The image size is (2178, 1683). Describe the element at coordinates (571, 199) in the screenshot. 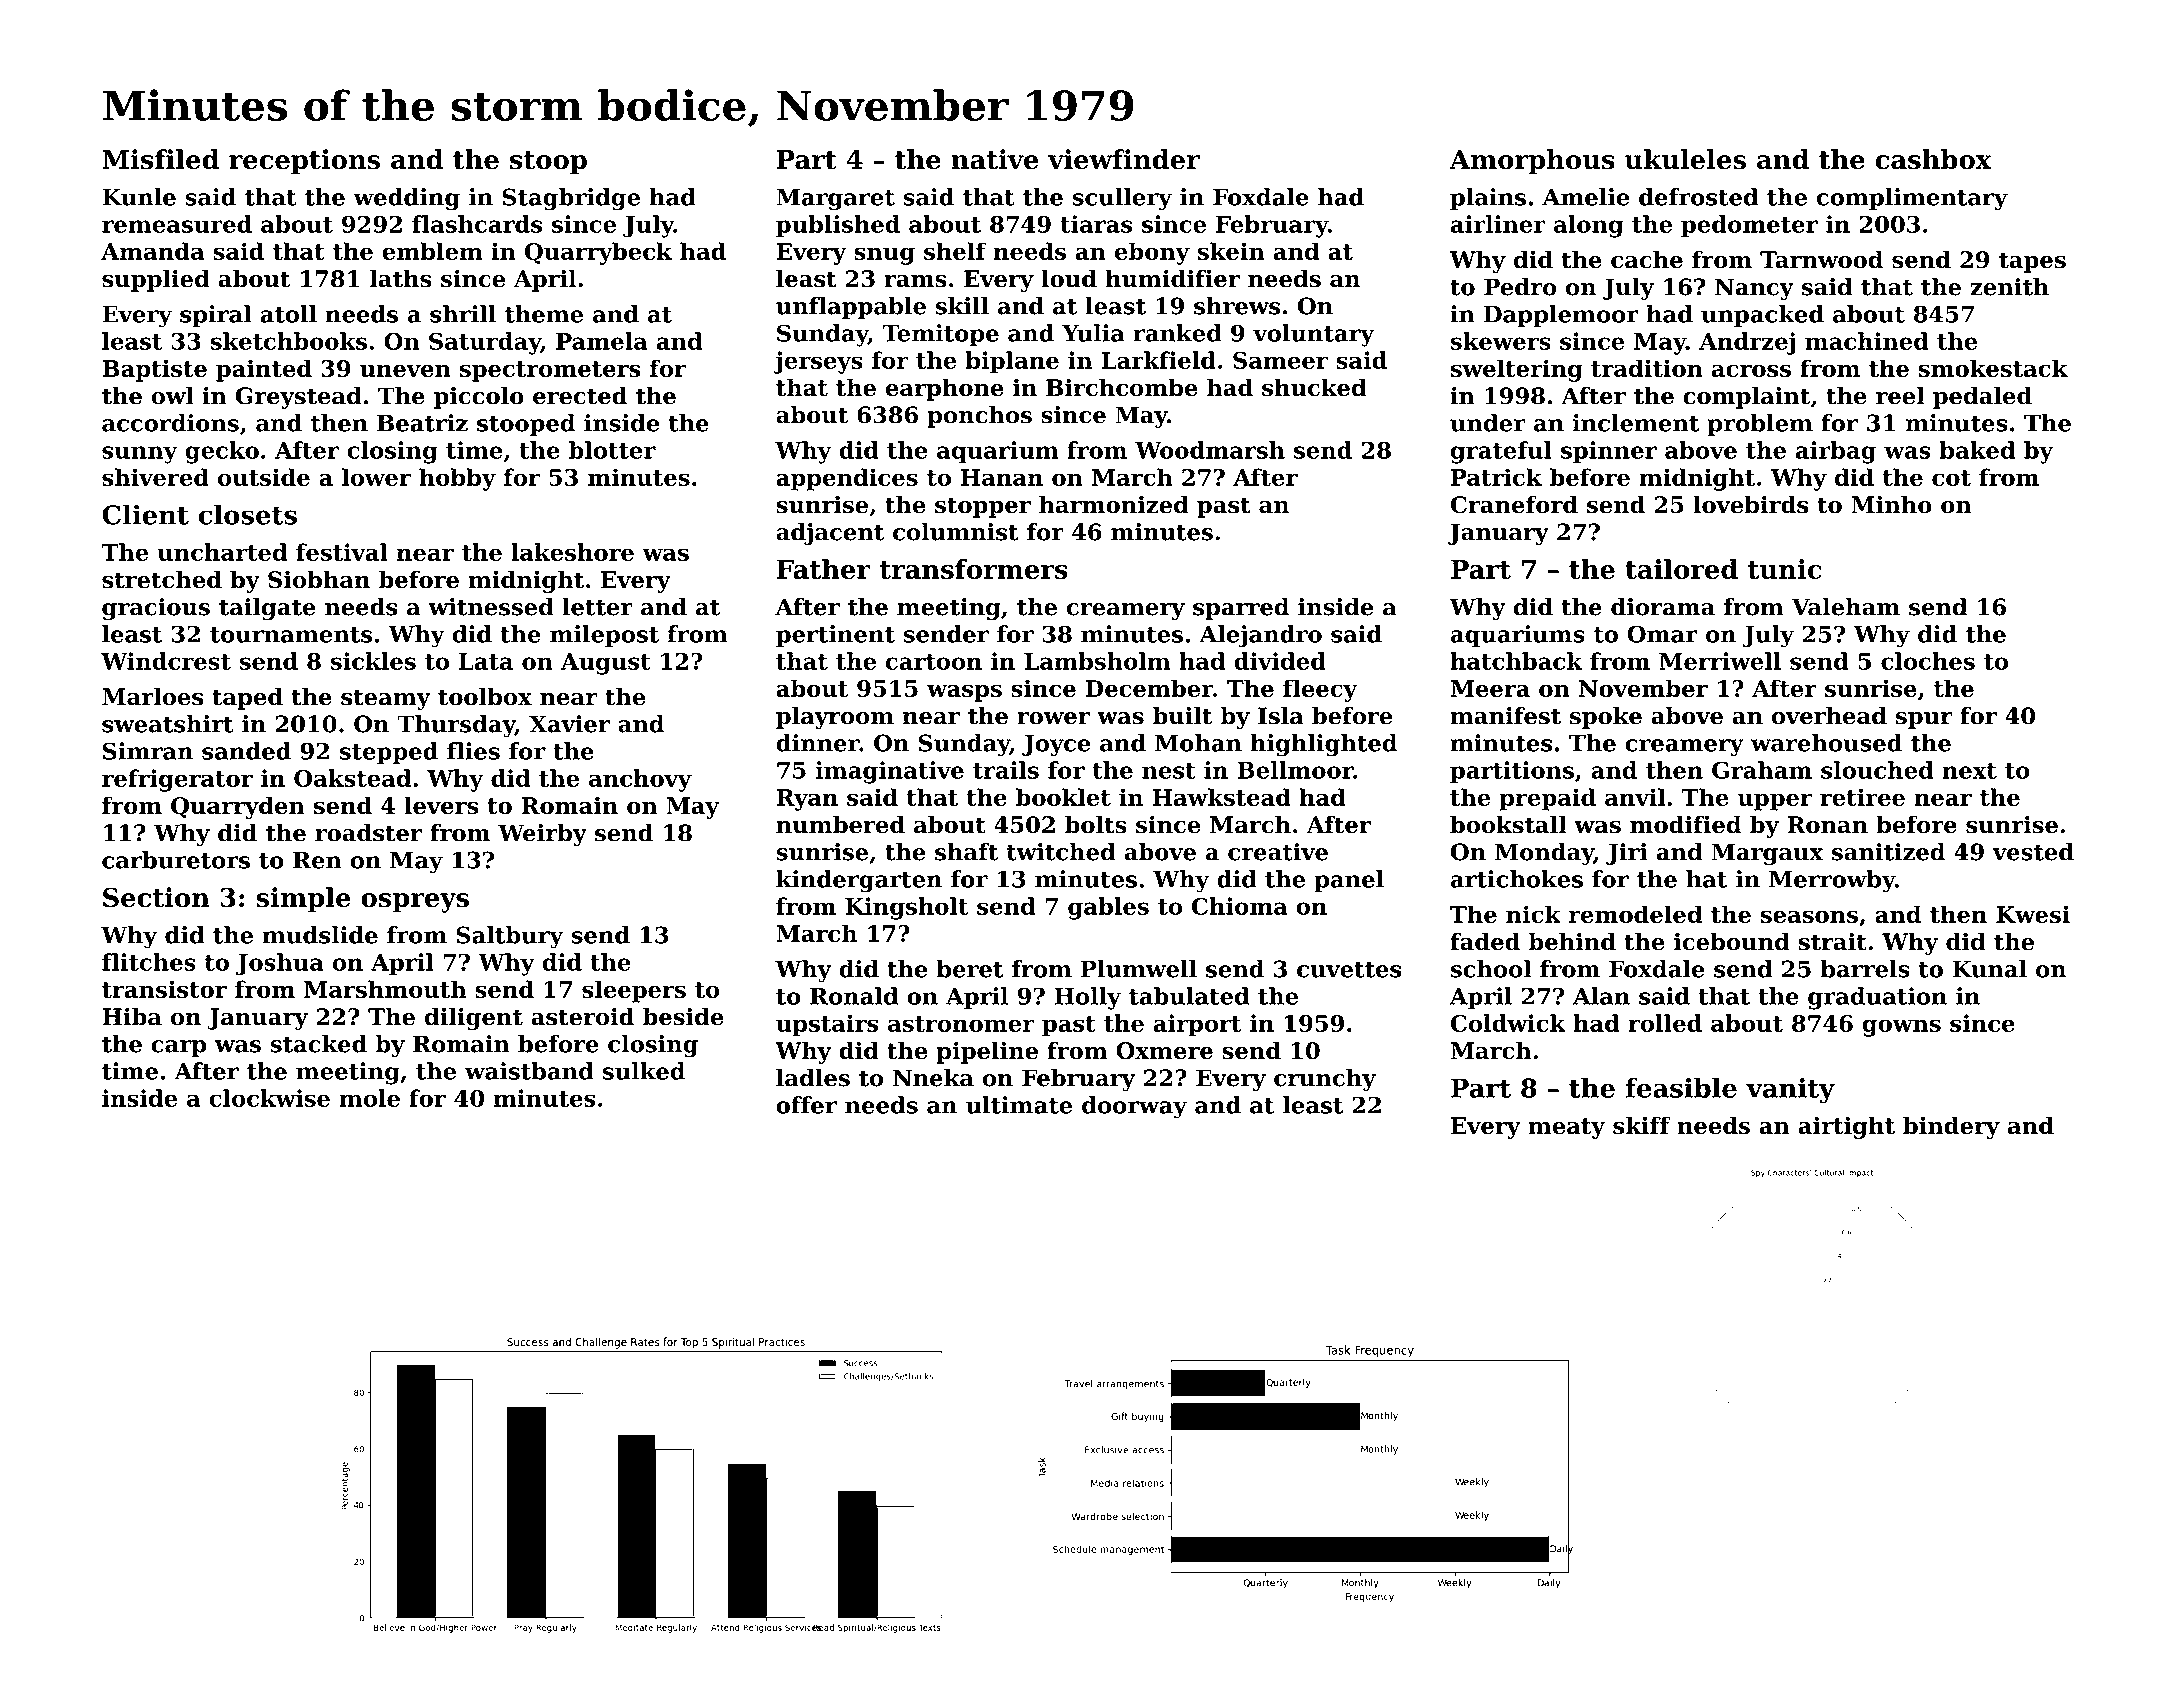

I see `Stagbridge` at that location.
